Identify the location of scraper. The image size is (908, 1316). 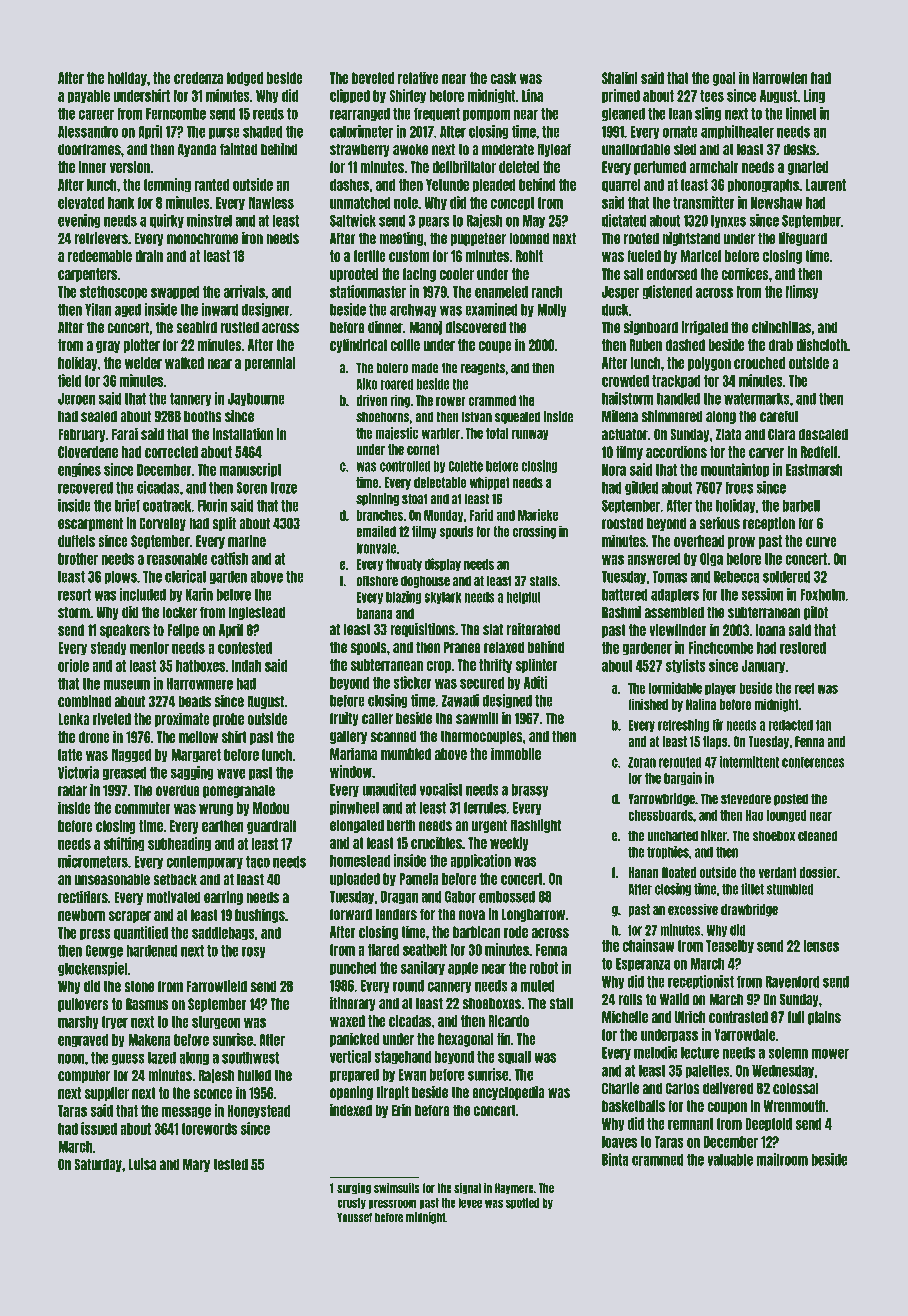
(130, 917).
